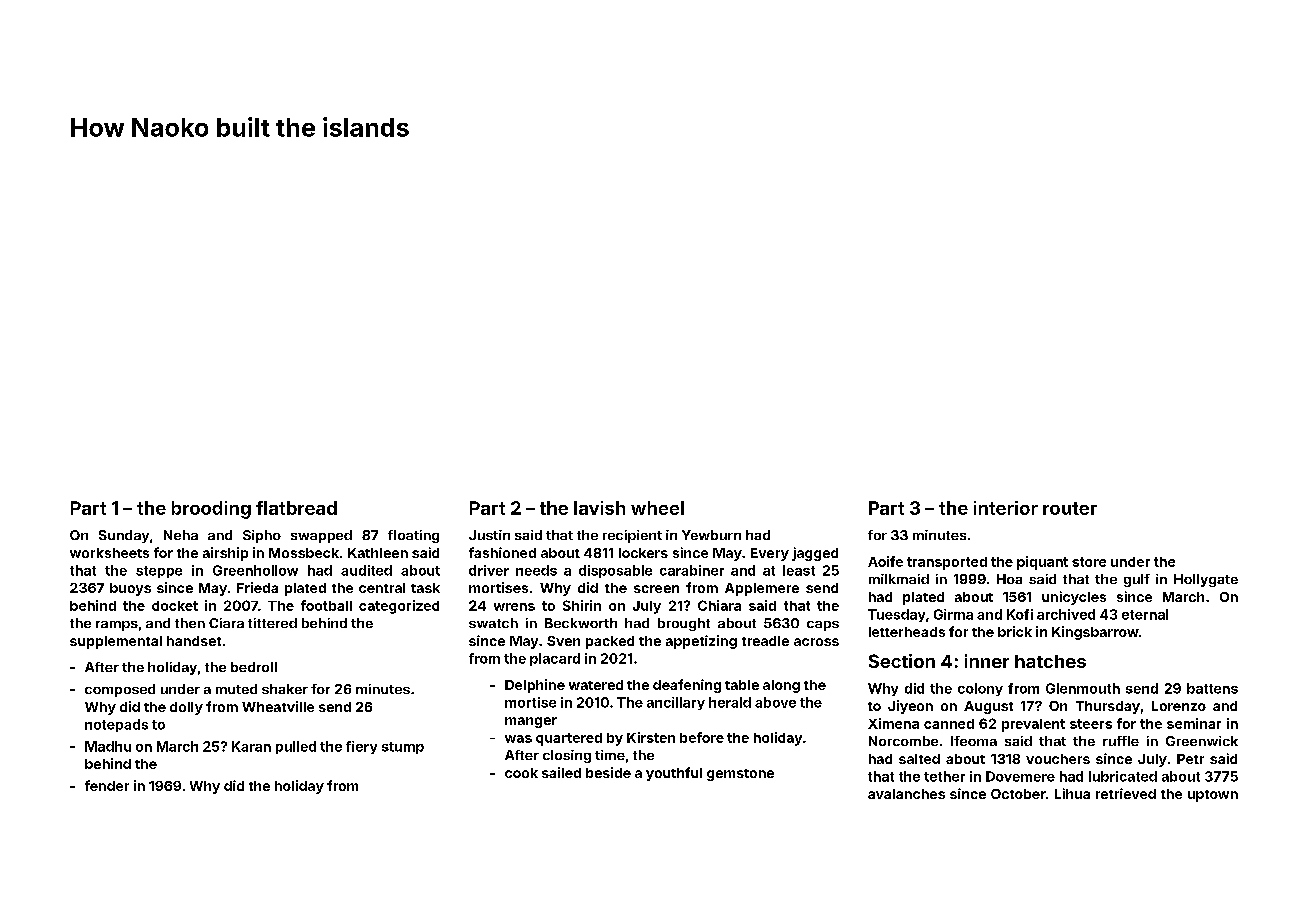 The height and width of the page is (924, 1308). What do you see at coordinates (674, 774) in the page?
I see `youthful` at bounding box center [674, 774].
